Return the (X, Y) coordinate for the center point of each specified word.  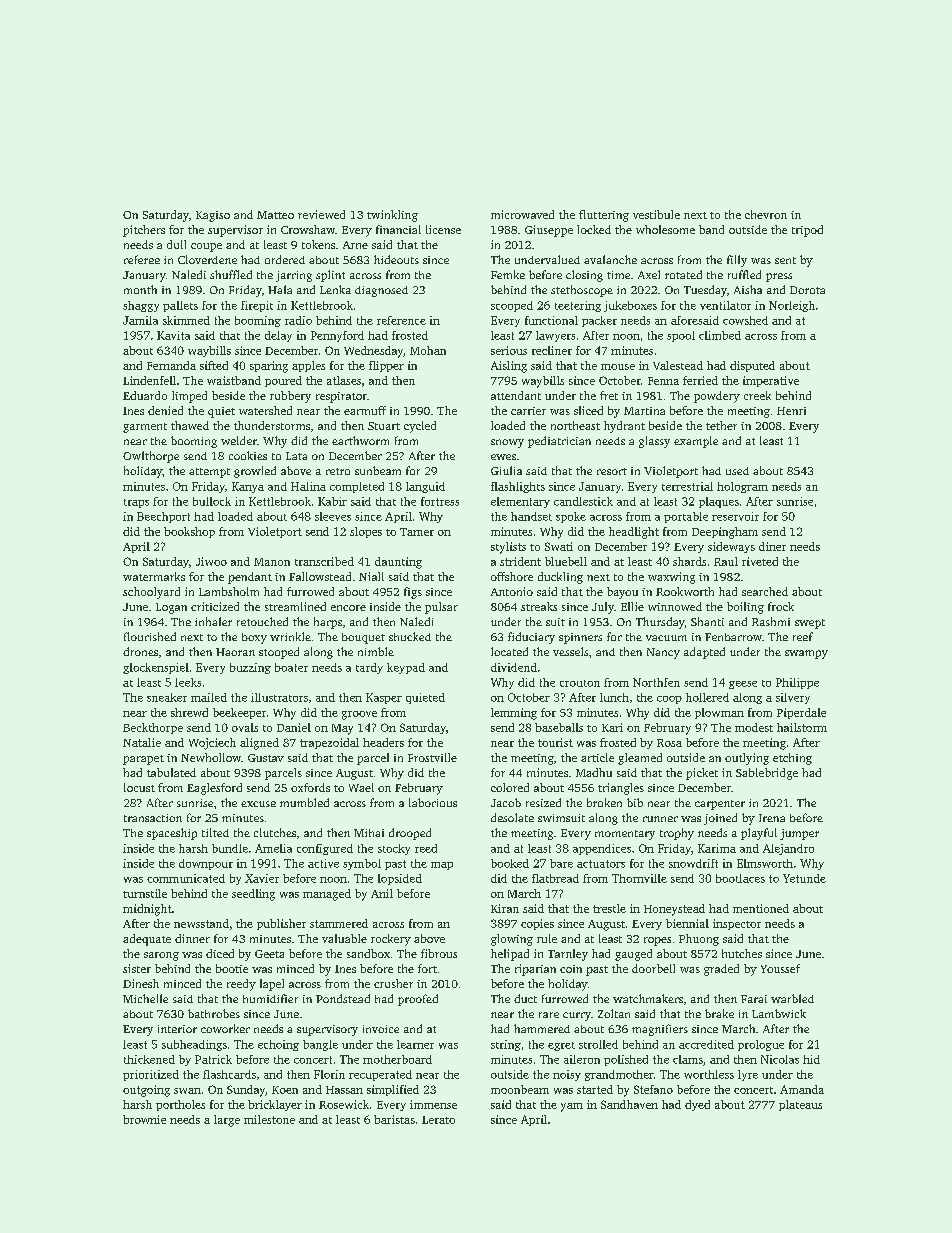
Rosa (669, 743)
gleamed (640, 759)
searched (765, 591)
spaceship (172, 834)
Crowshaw (308, 229)
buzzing (250, 668)
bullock (212, 501)
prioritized (151, 1075)
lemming (514, 714)
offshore (512, 576)
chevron (766, 214)
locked (594, 229)
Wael (361, 787)
